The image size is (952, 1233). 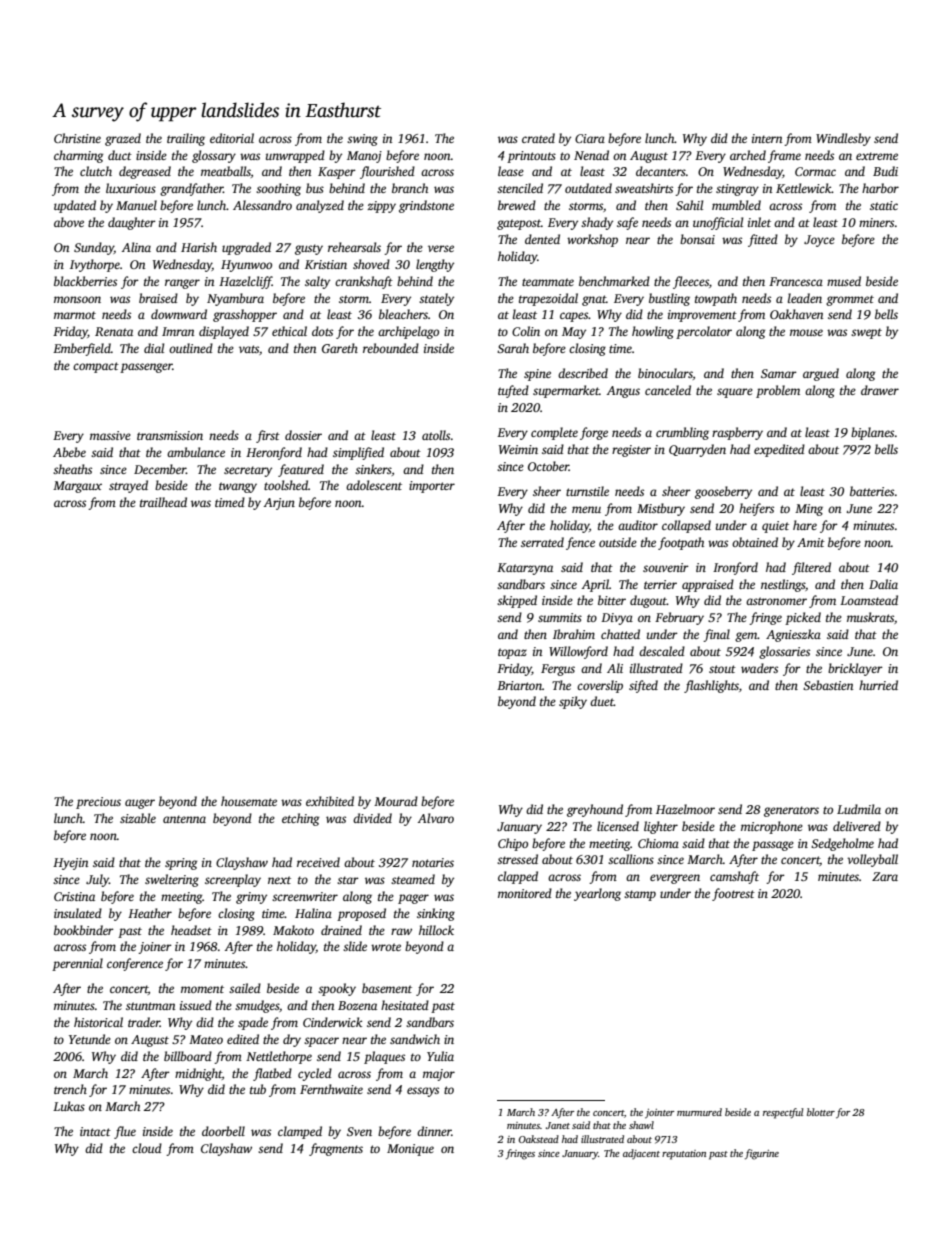 What do you see at coordinates (733, 894) in the page?
I see `footrest` at bounding box center [733, 894].
